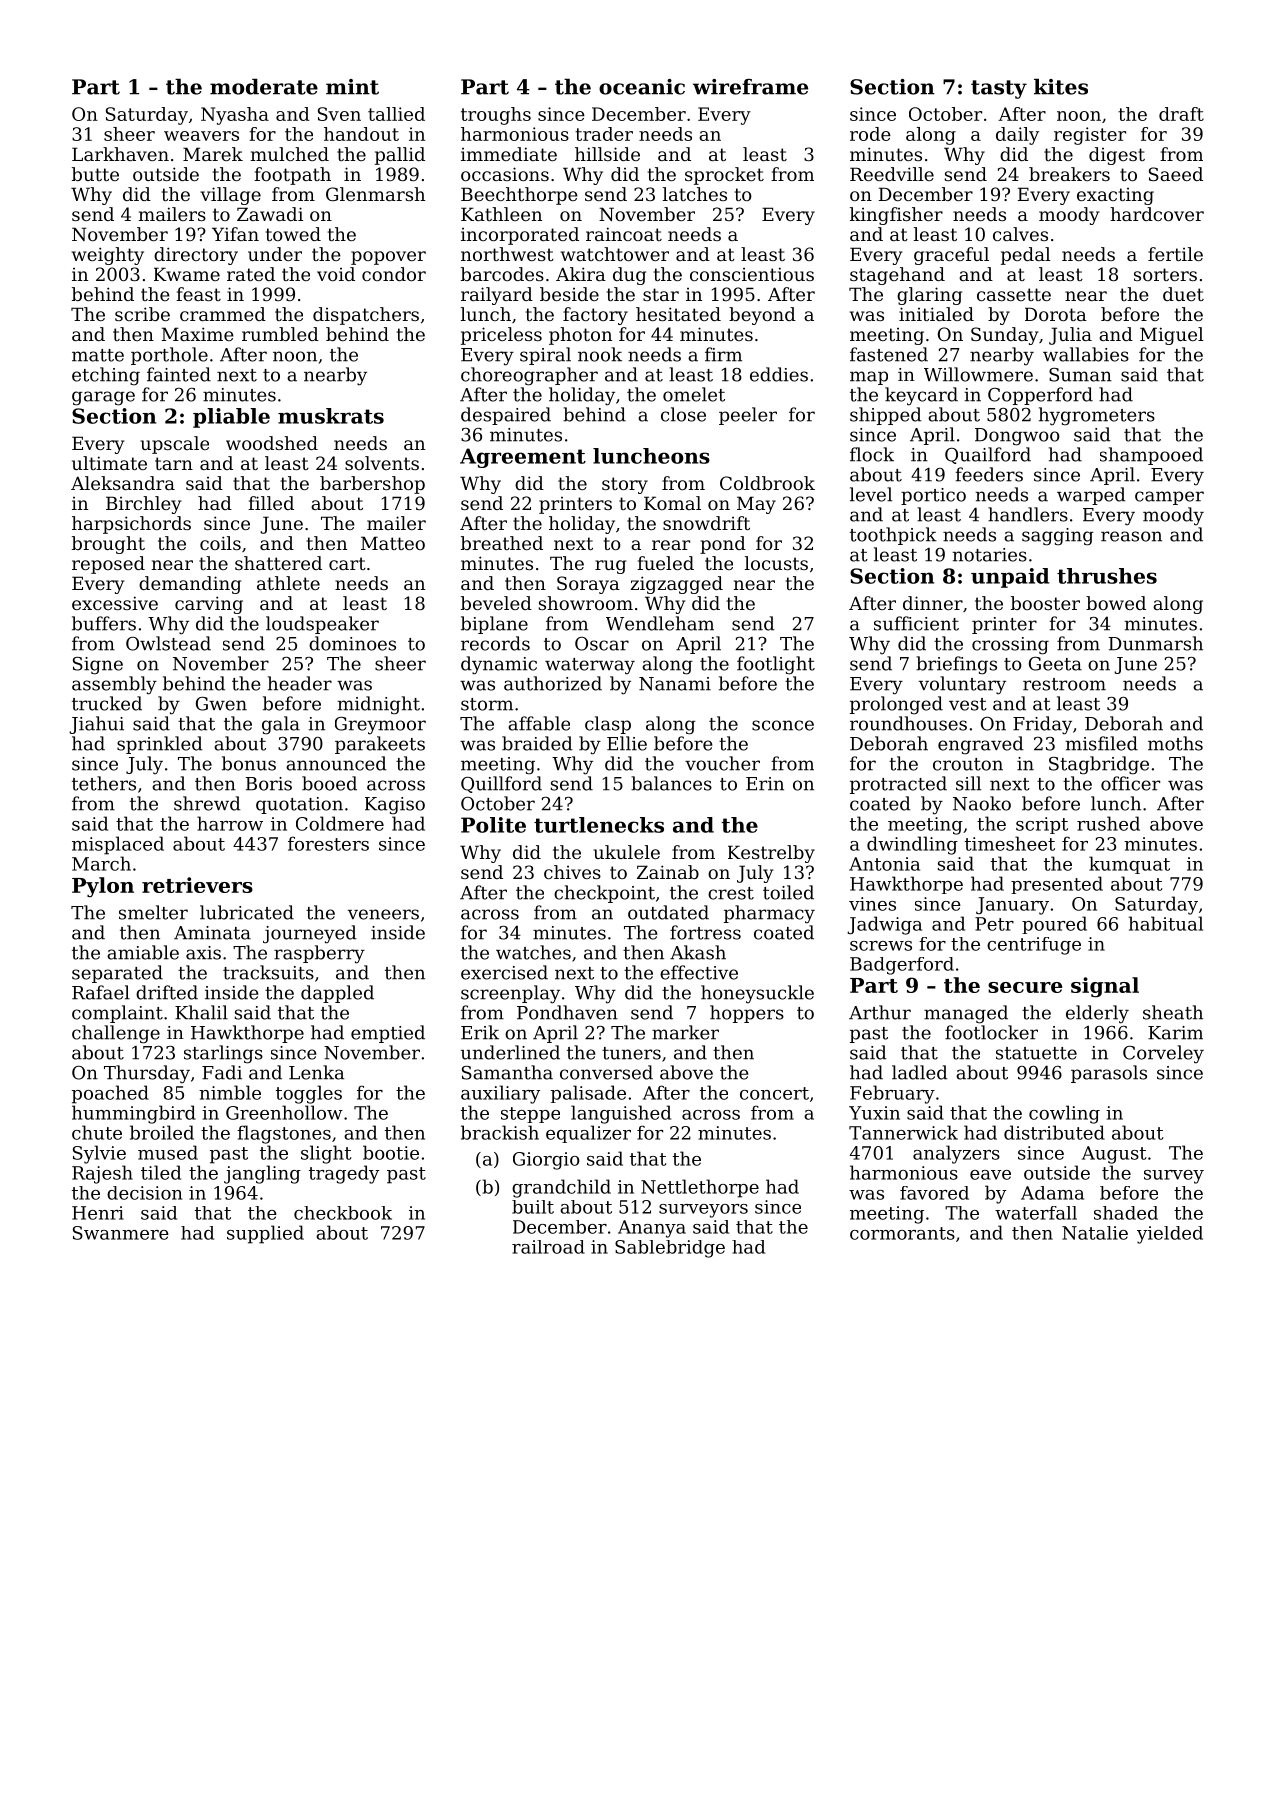  I want to click on moderate, so click(264, 87).
